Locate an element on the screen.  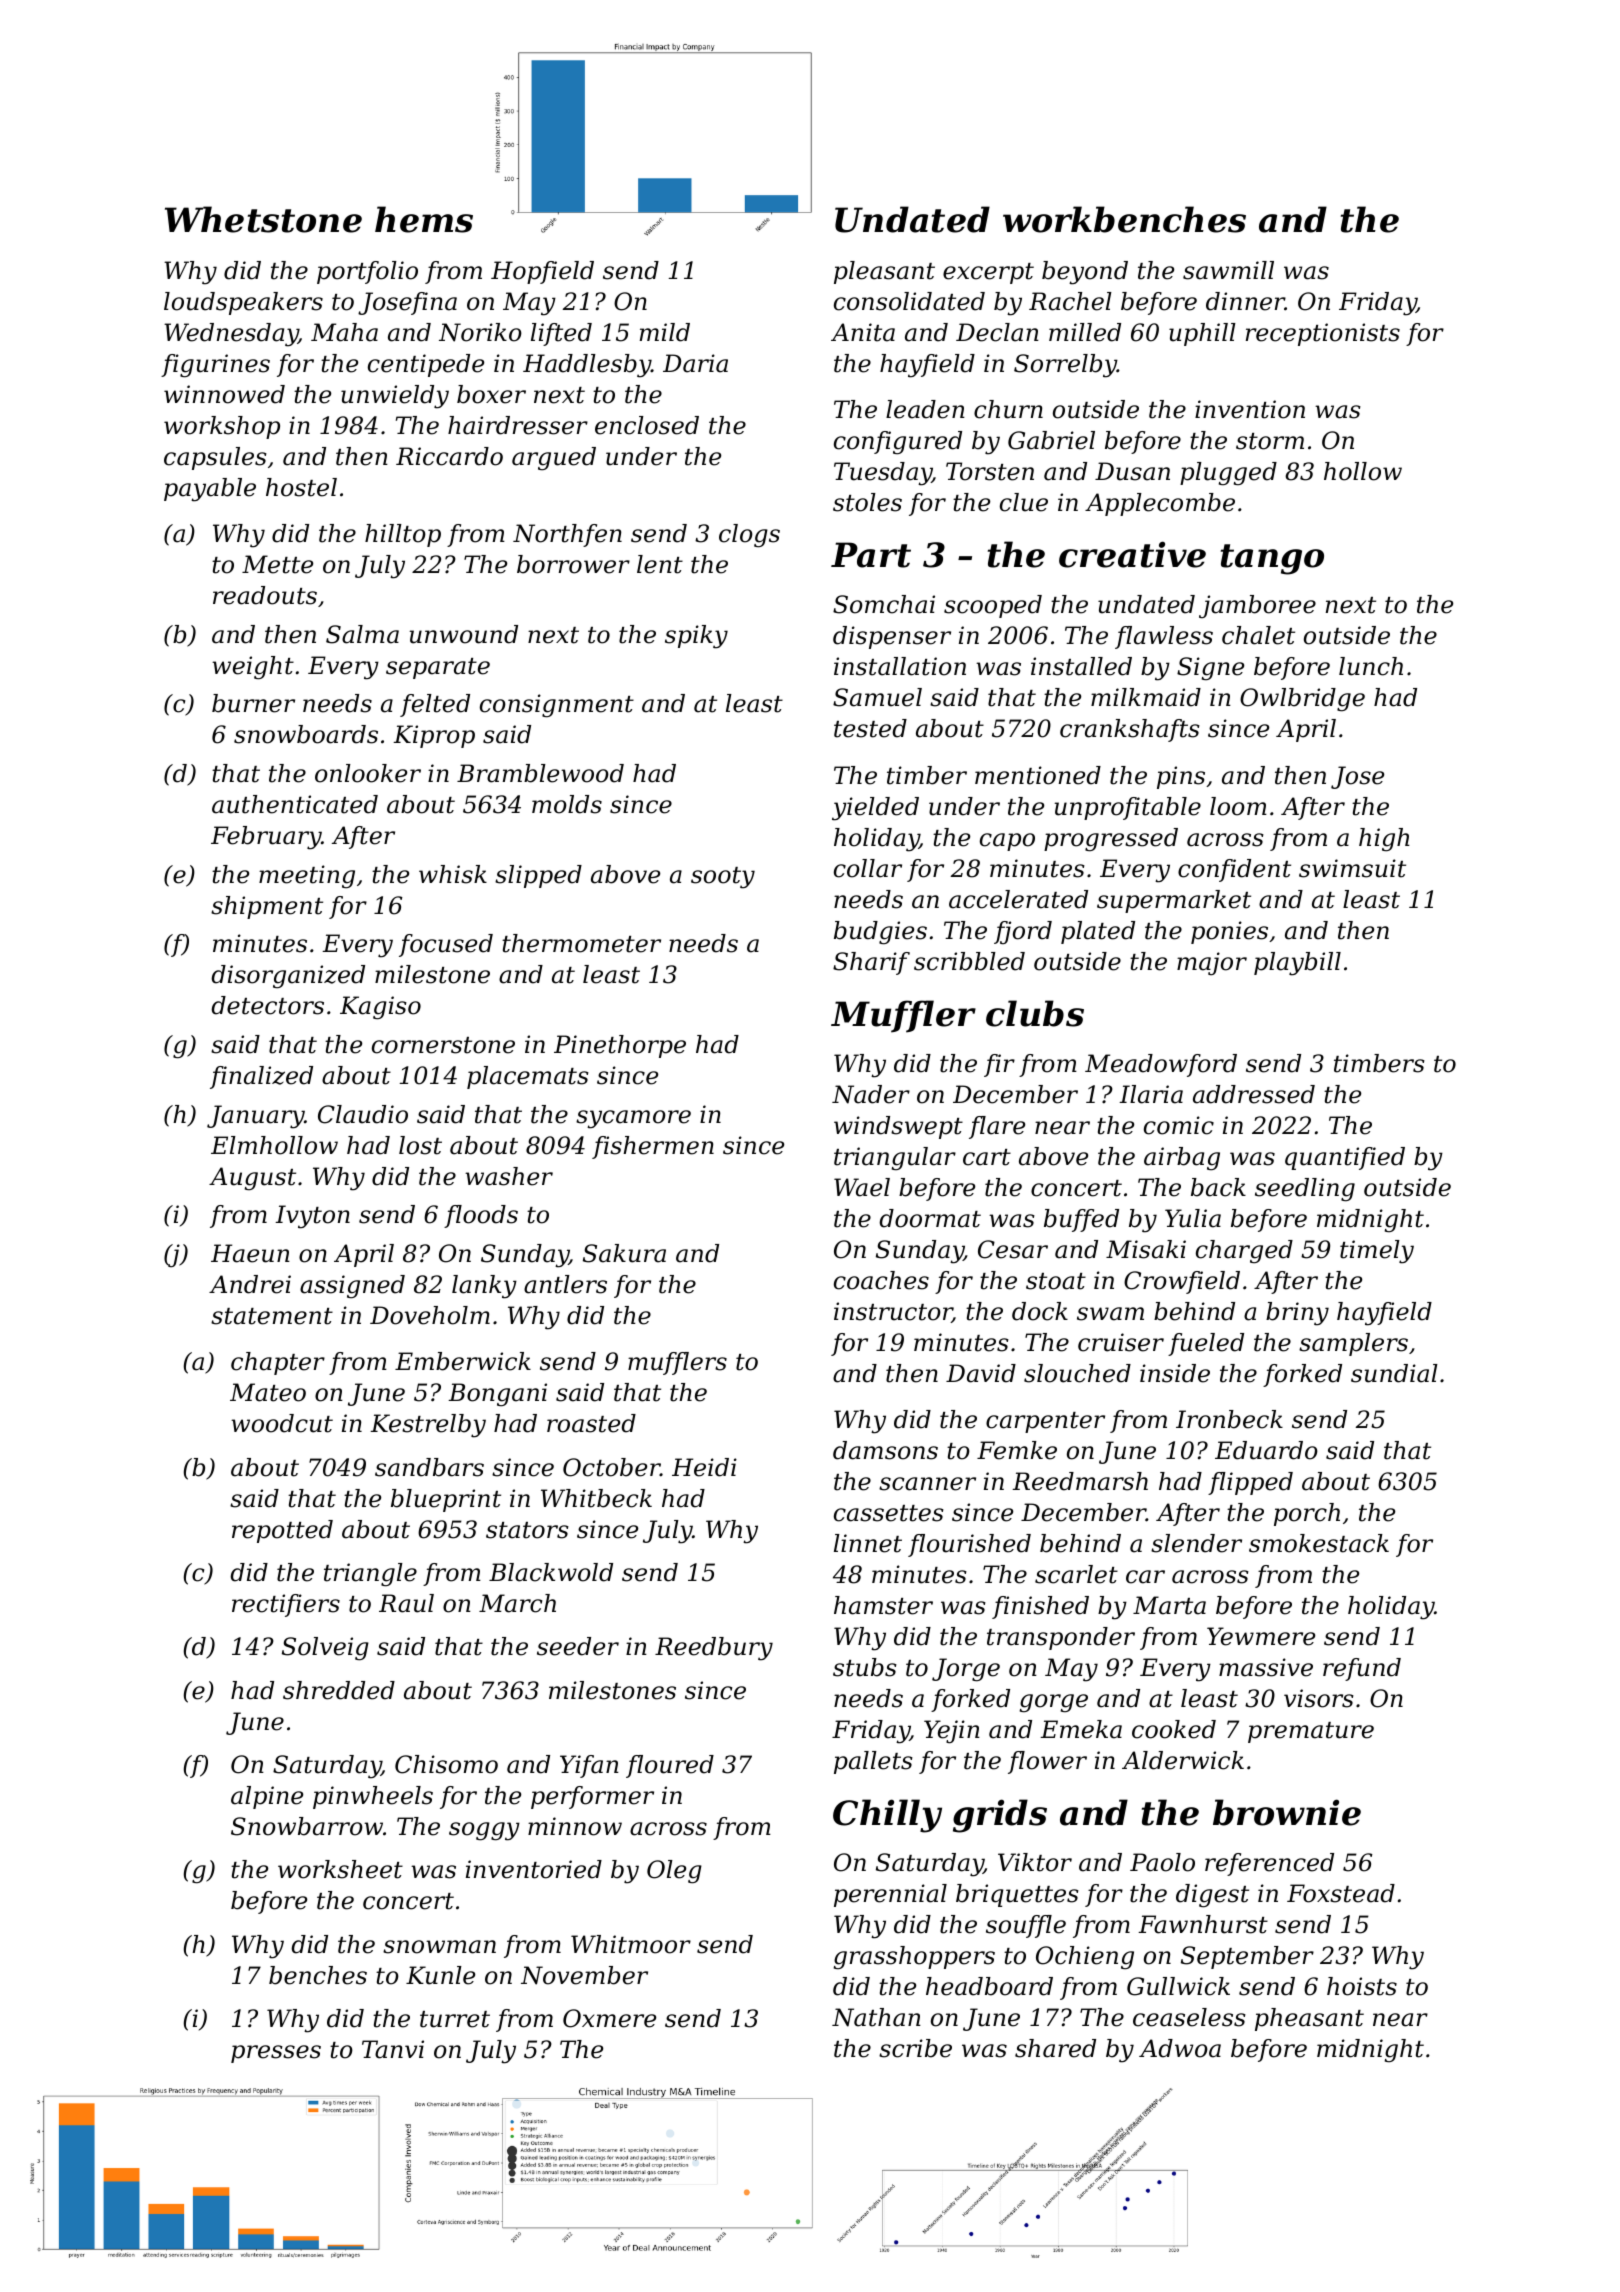
milkmaid is located at coordinates (1146, 697).
